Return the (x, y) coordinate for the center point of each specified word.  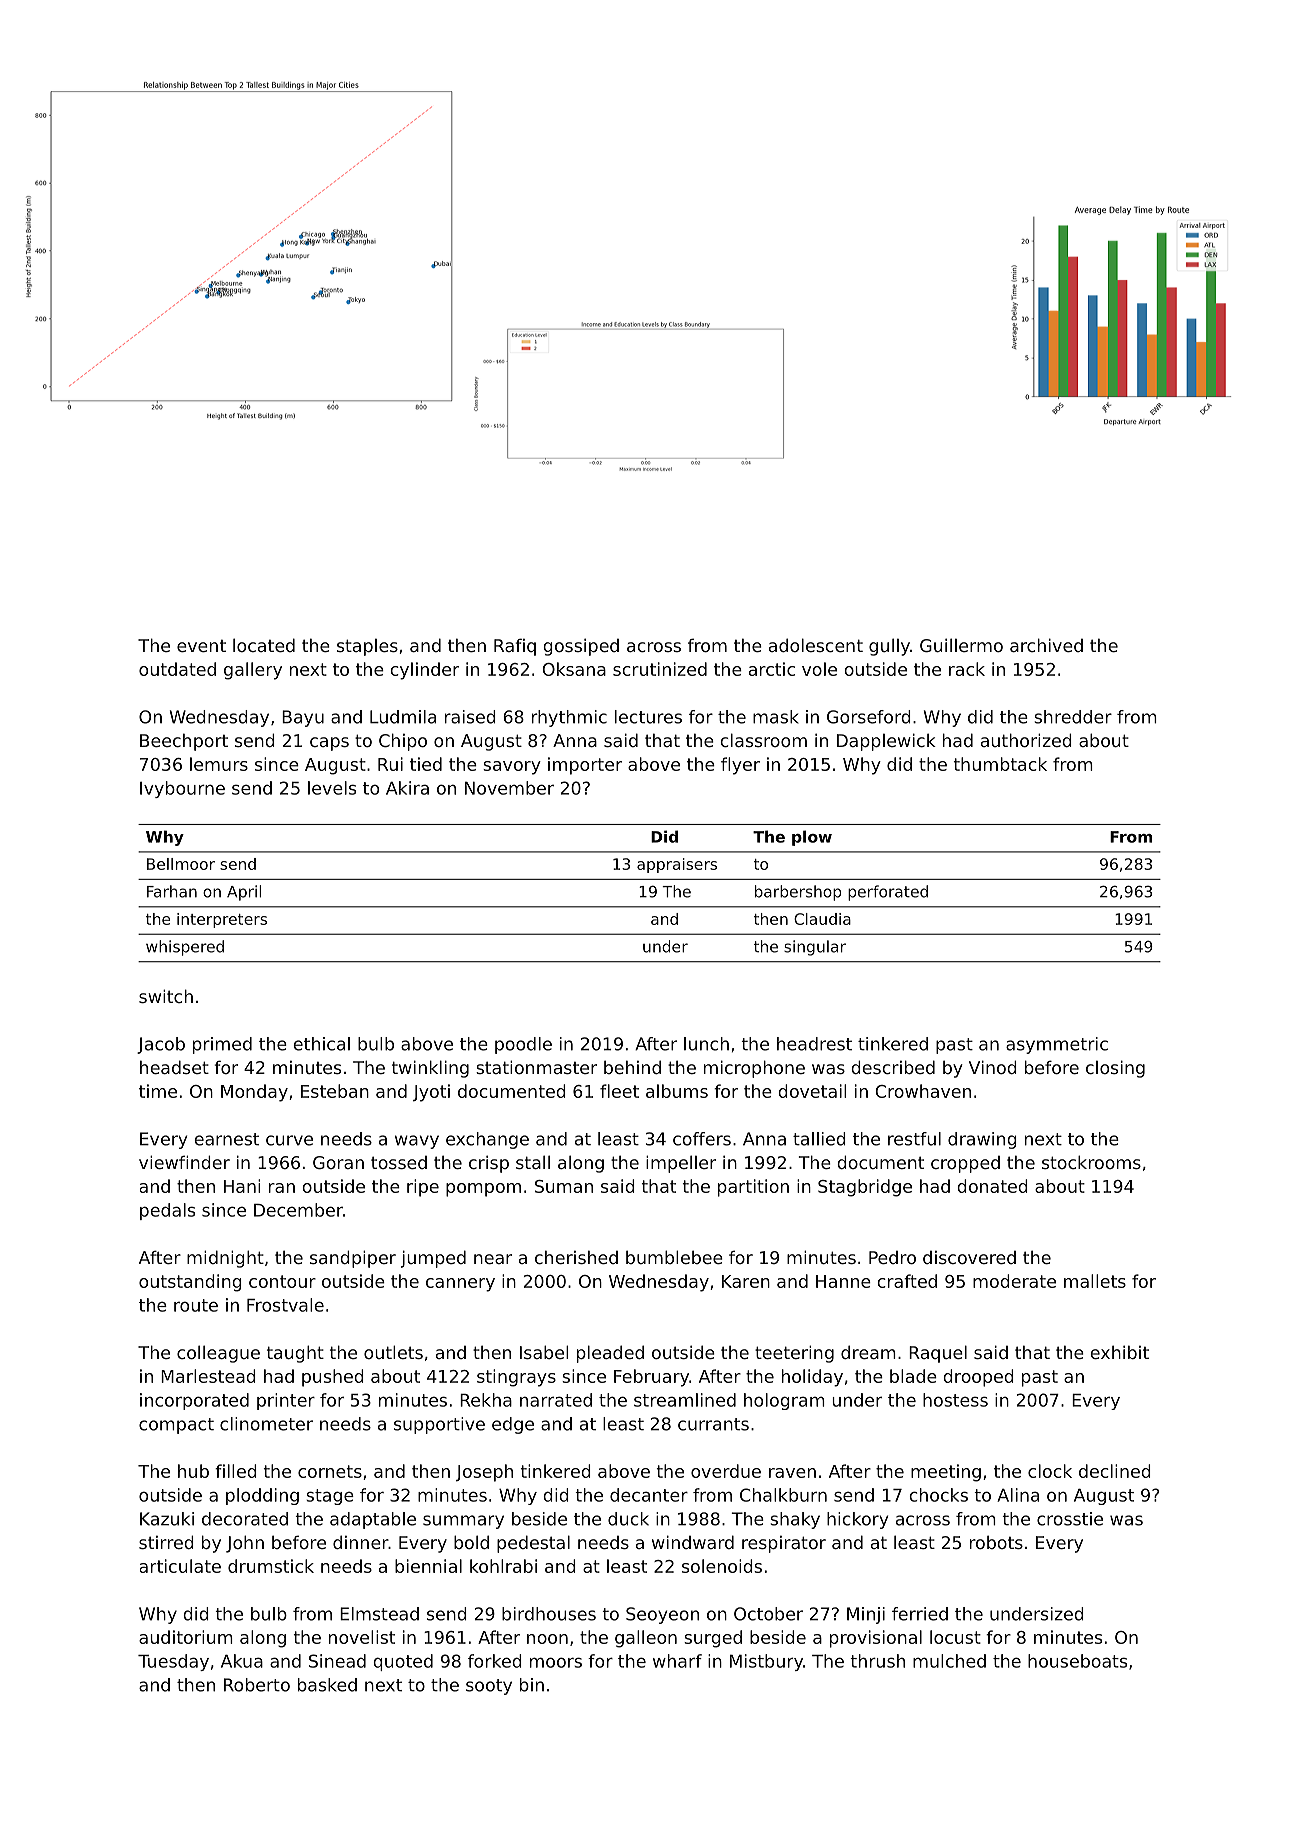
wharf (677, 1661)
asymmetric (1057, 1045)
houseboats (1077, 1661)
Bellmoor (181, 864)
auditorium (186, 1637)
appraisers (677, 865)
